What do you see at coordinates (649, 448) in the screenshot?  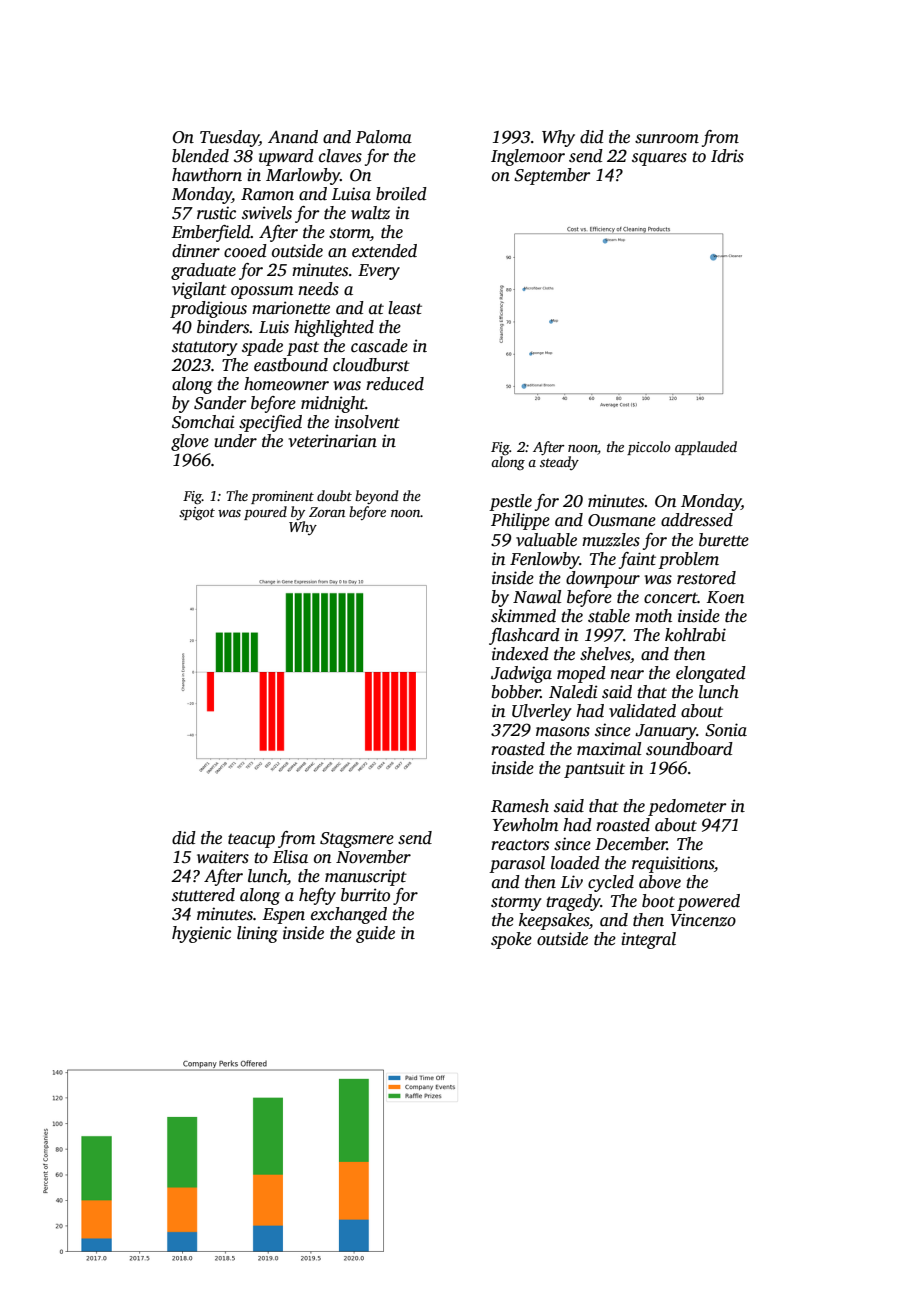 I see `piccolo` at bounding box center [649, 448].
